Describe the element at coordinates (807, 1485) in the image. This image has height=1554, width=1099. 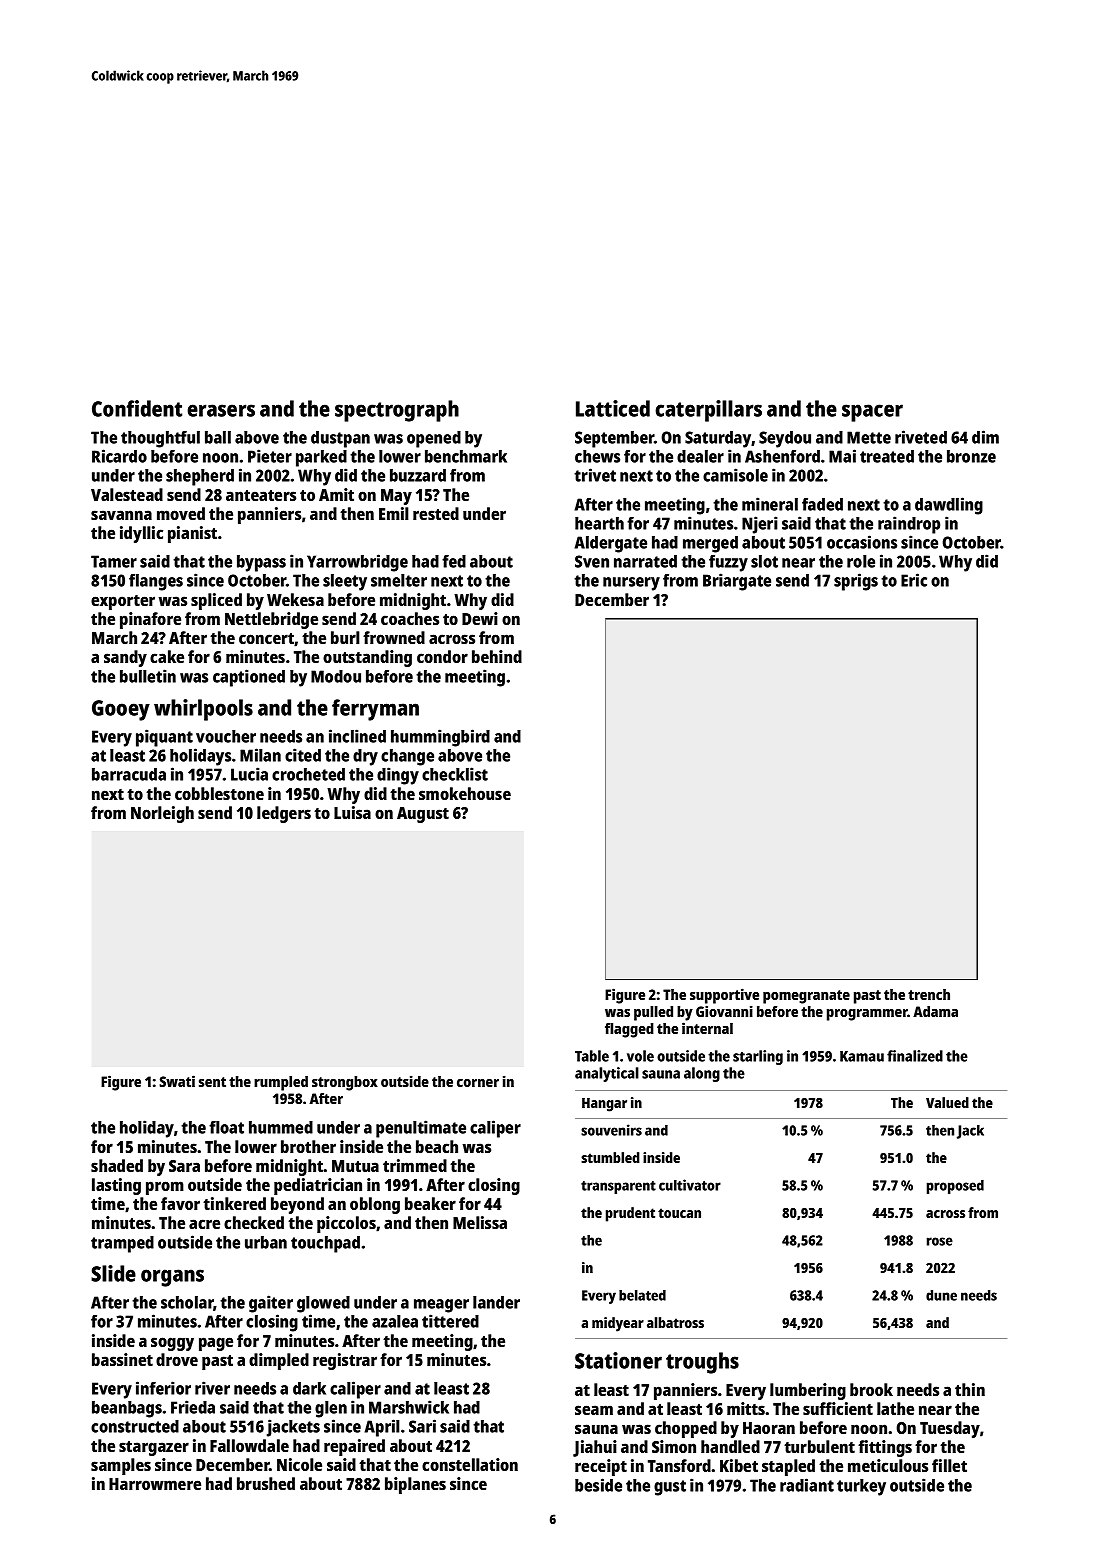
I see `radiant` at that location.
